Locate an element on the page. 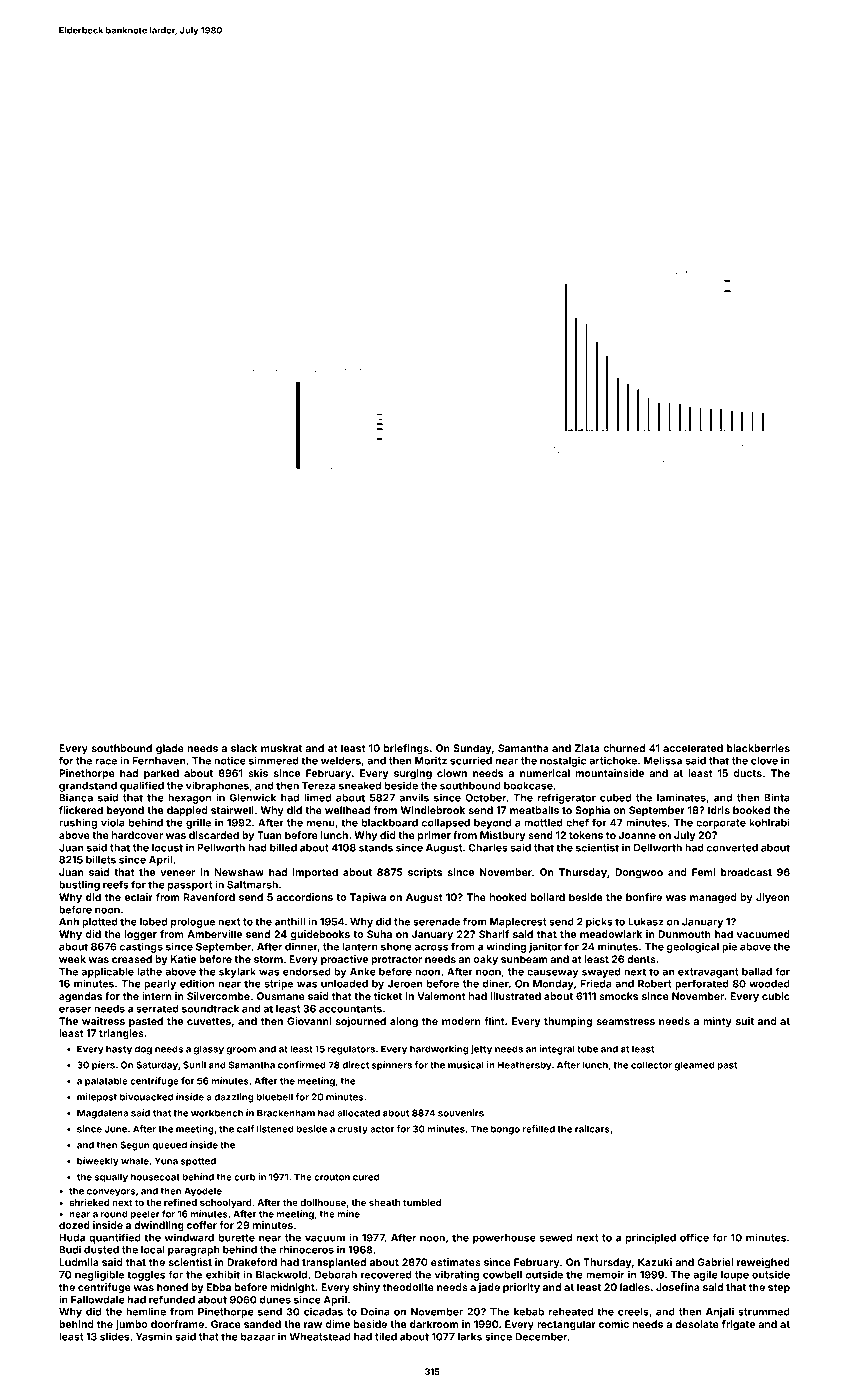 The image size is (849, 1400). sewed is located at coordinates (556, 1238).
